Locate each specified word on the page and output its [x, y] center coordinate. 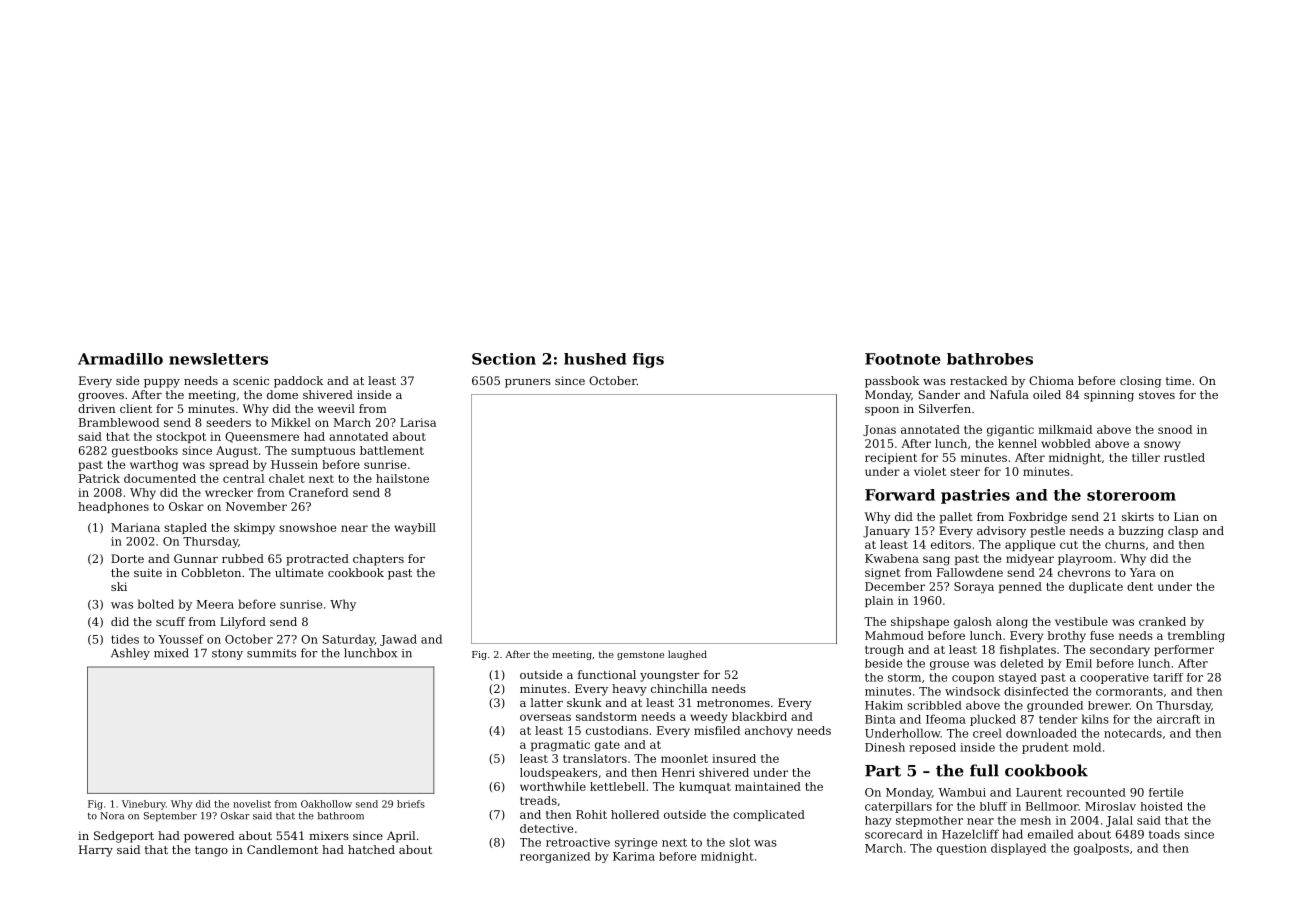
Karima [634, 856]
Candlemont [282, 849]
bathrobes [990, 359]
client [136, 408]
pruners [528, 383]
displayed [1018, 849]
